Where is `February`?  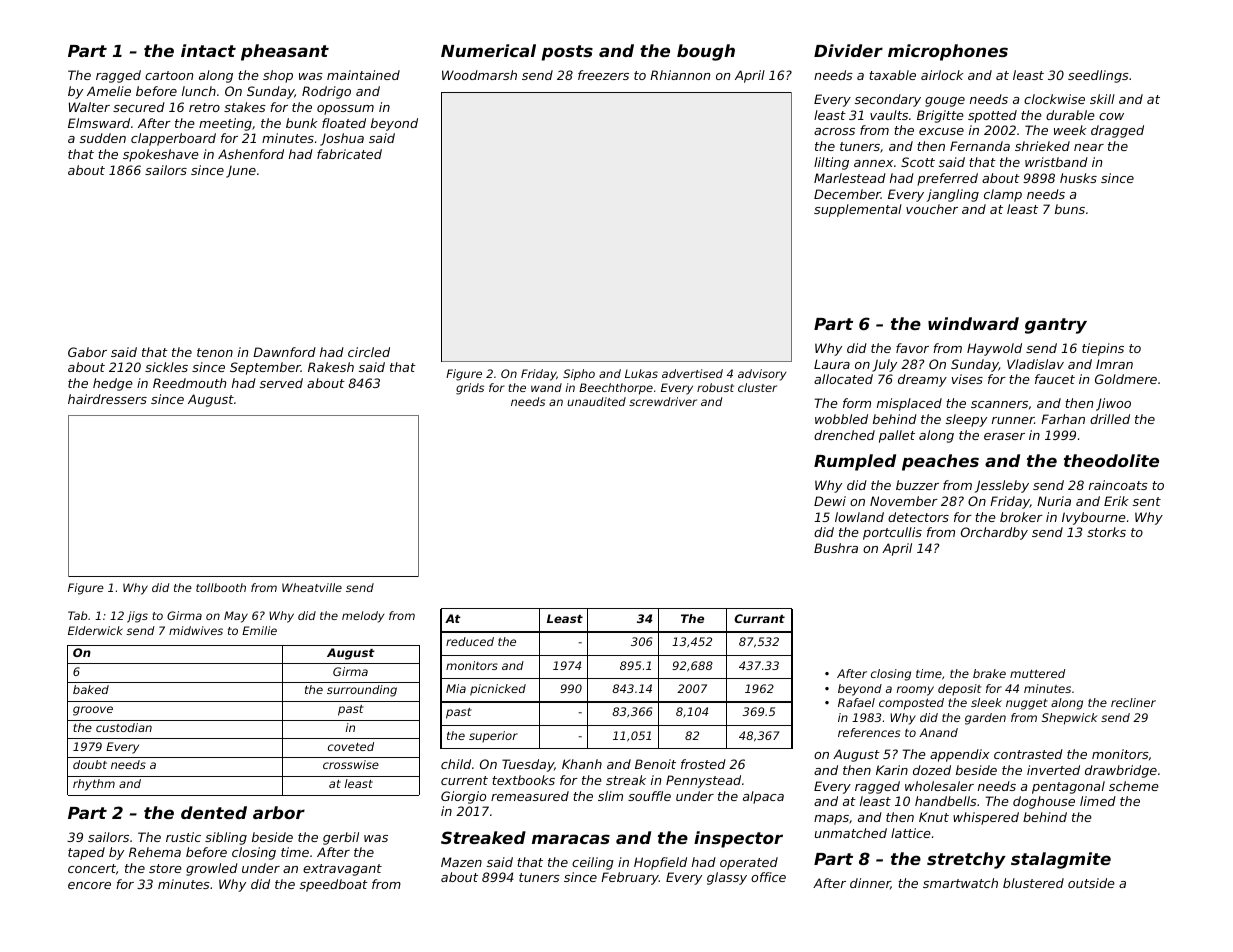 February is located at coordinates (630, 878).
